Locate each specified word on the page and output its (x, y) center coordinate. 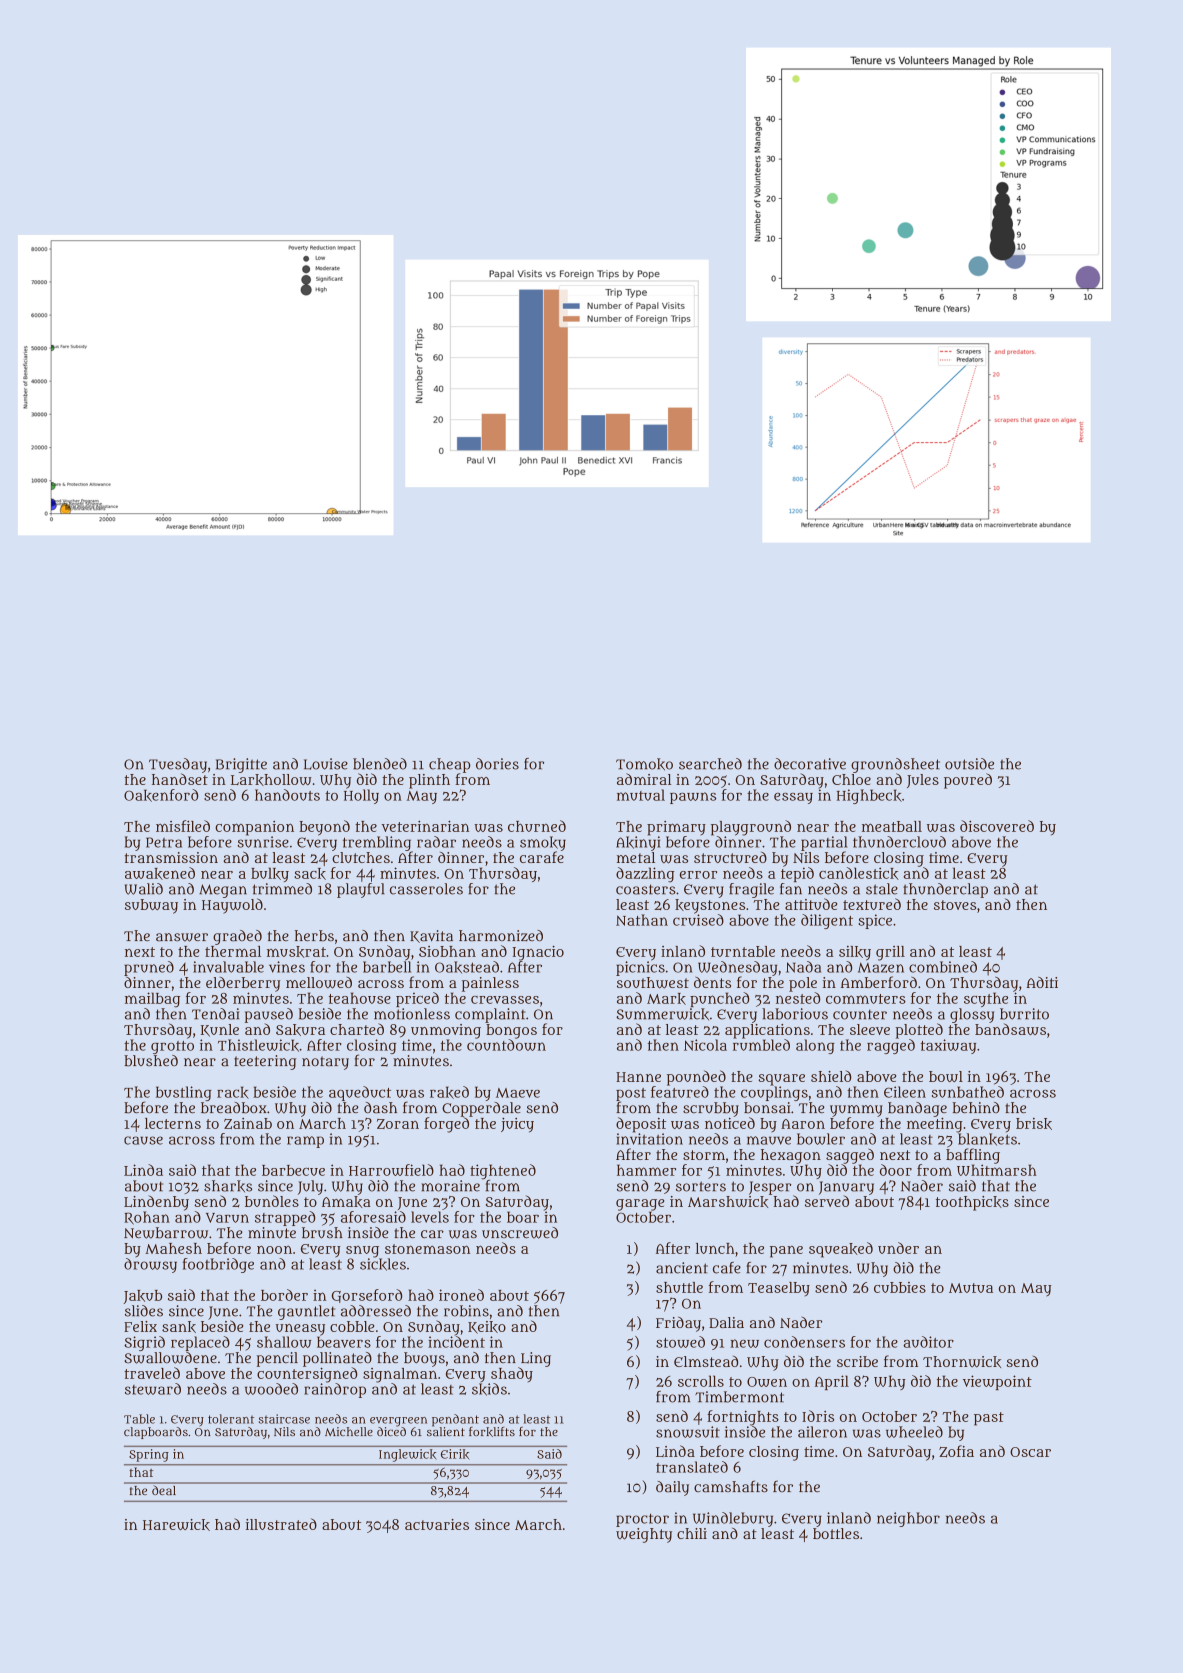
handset (180, 779)
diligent (827, 921)
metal (636, 857)
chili (692, 1533)
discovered (997, 826)
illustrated (281, 1524)
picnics (640, 968)
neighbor (908, 1519)
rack (233, 1092)
